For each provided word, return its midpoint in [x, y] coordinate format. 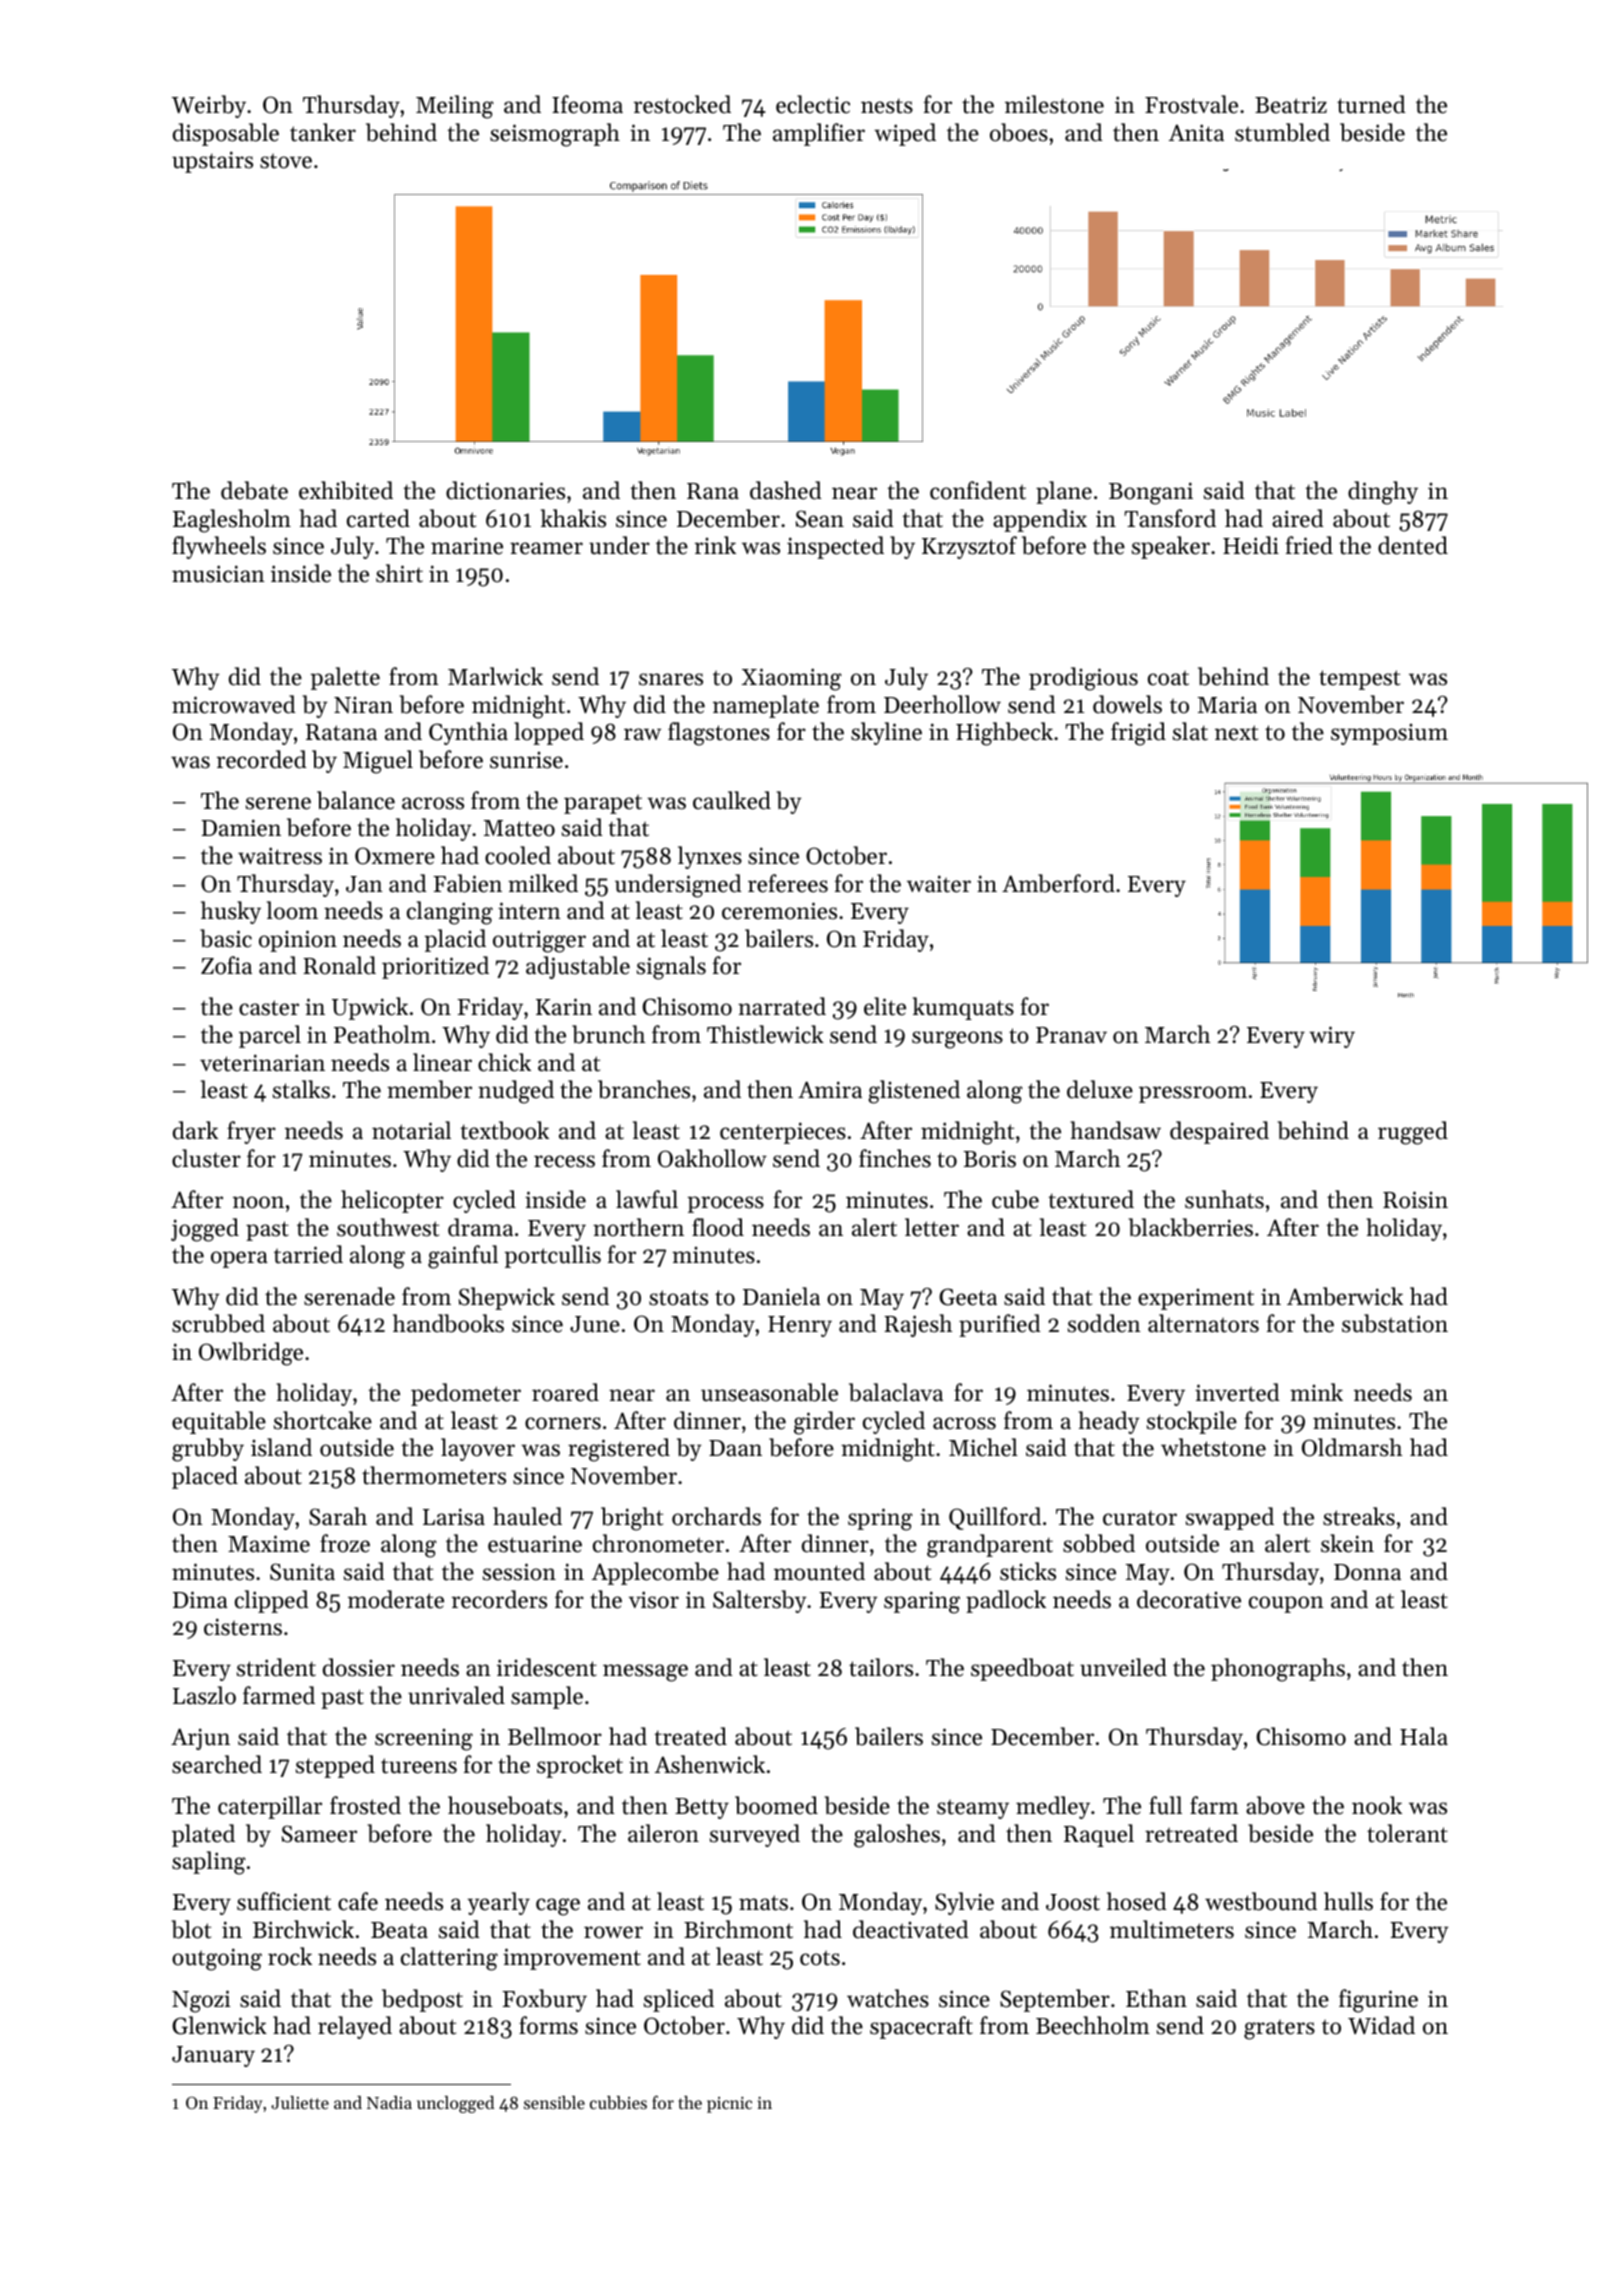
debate [254, 490]
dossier [359, 1667]
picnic [729, 2105]
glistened [914, 1092]
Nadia [389, 2102]
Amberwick [1345, 1296]
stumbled [1282, 132]
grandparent [990, 1546]
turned [1371, 104]
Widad [1381, 2025]
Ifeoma [587, 104]
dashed [786, 490]
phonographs [1278, 1670]
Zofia [226, 965]
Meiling [455, 107]
